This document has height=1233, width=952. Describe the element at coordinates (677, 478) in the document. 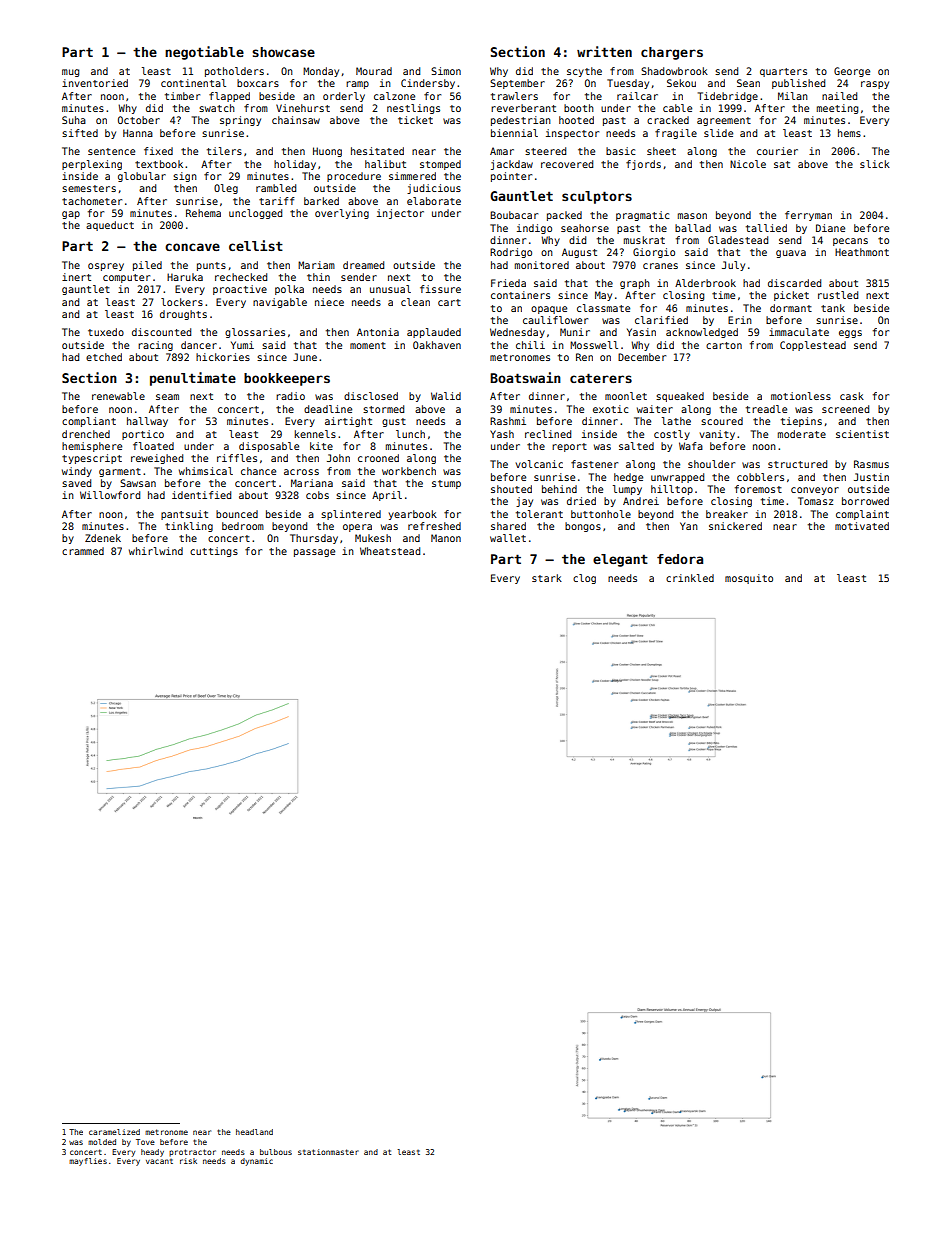

I see `unwrapped` at that location.
